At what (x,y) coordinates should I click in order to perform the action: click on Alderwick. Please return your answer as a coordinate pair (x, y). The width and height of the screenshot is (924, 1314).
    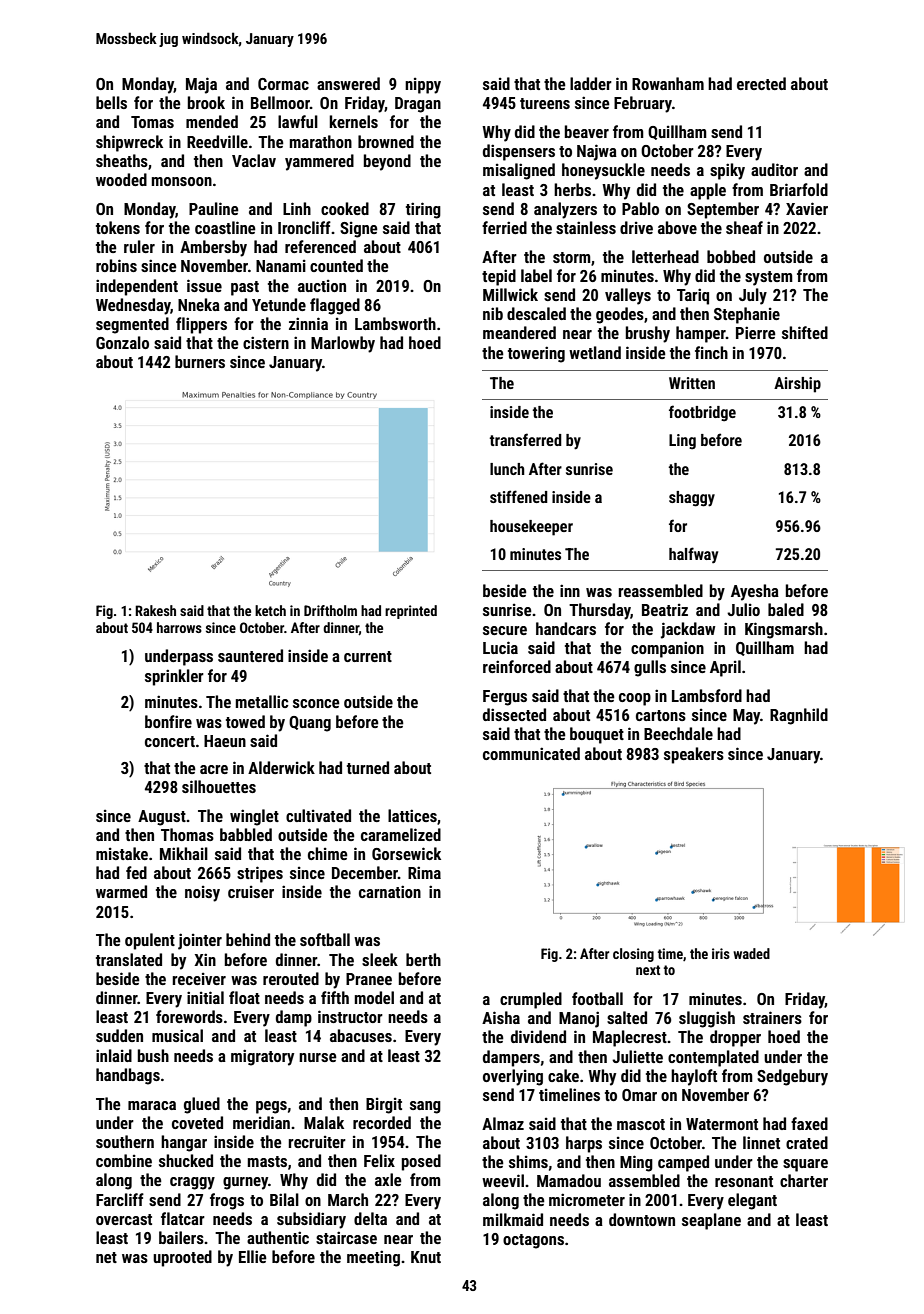
    Looking at the image, I should click on (281, 767).
